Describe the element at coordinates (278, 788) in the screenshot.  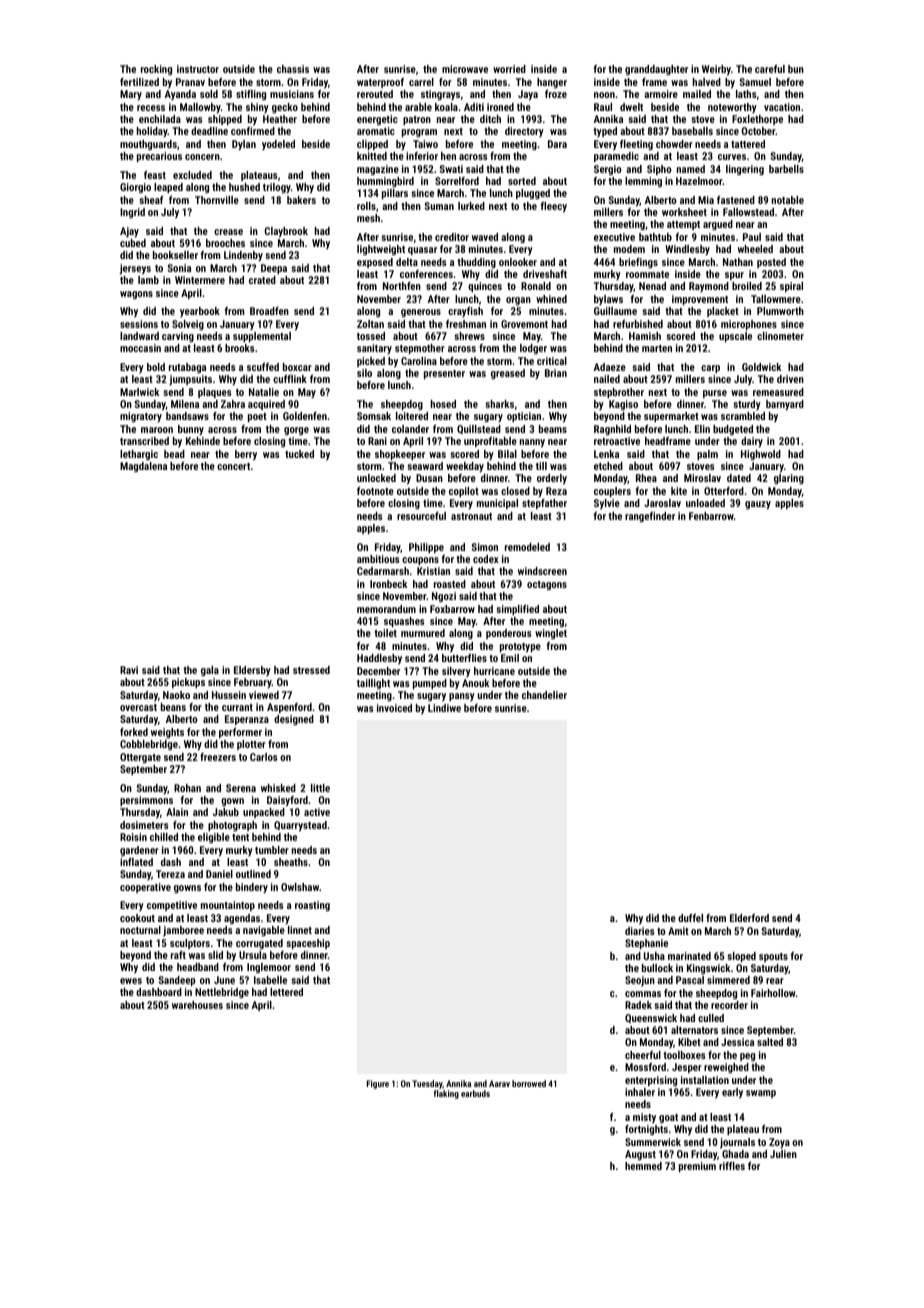
I see `whisked` at that location.
